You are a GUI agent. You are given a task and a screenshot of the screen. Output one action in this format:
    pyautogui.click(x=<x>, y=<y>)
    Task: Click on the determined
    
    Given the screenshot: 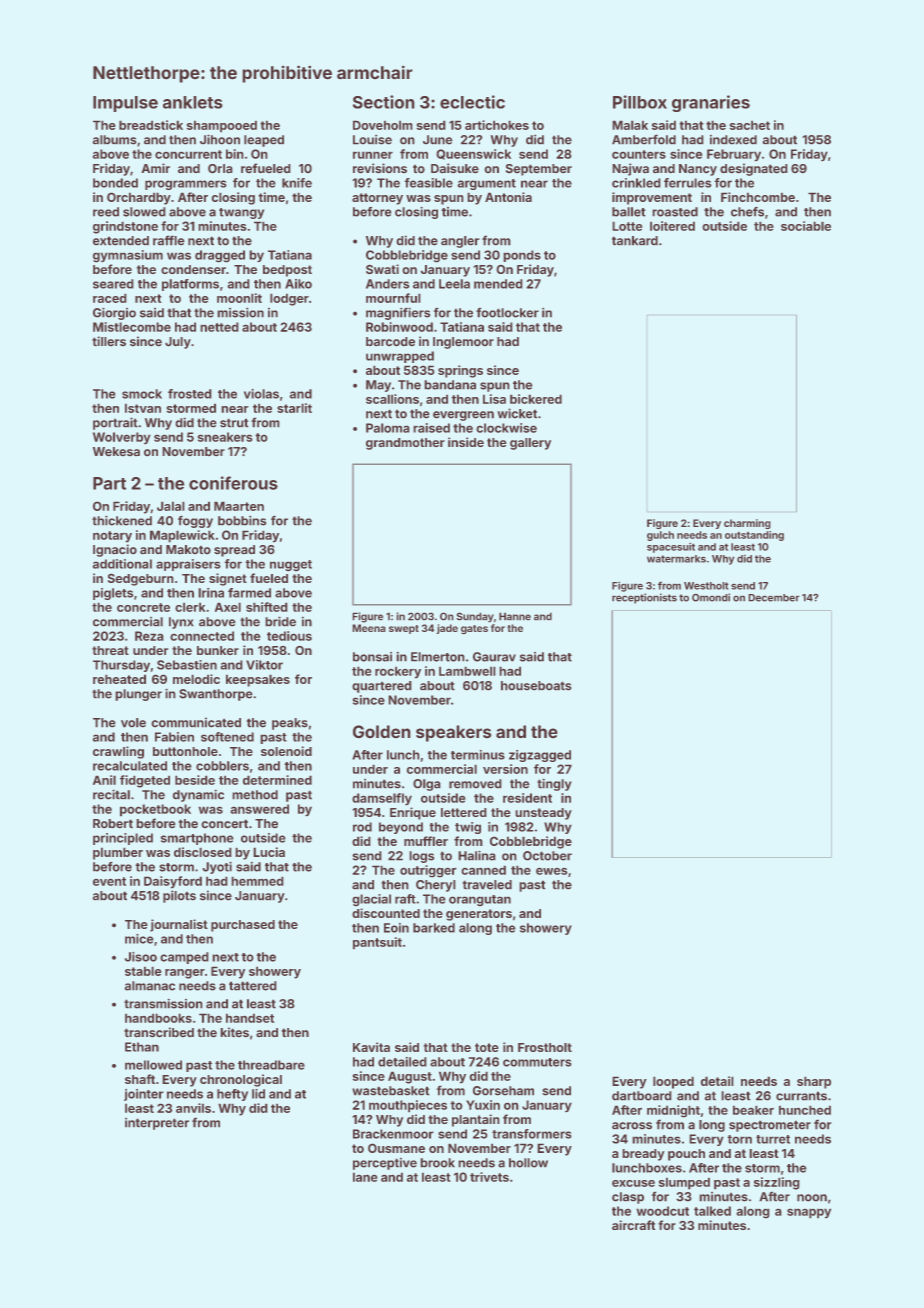 What is the action you would take?
    pyautogui.click(x=277, y=780)
